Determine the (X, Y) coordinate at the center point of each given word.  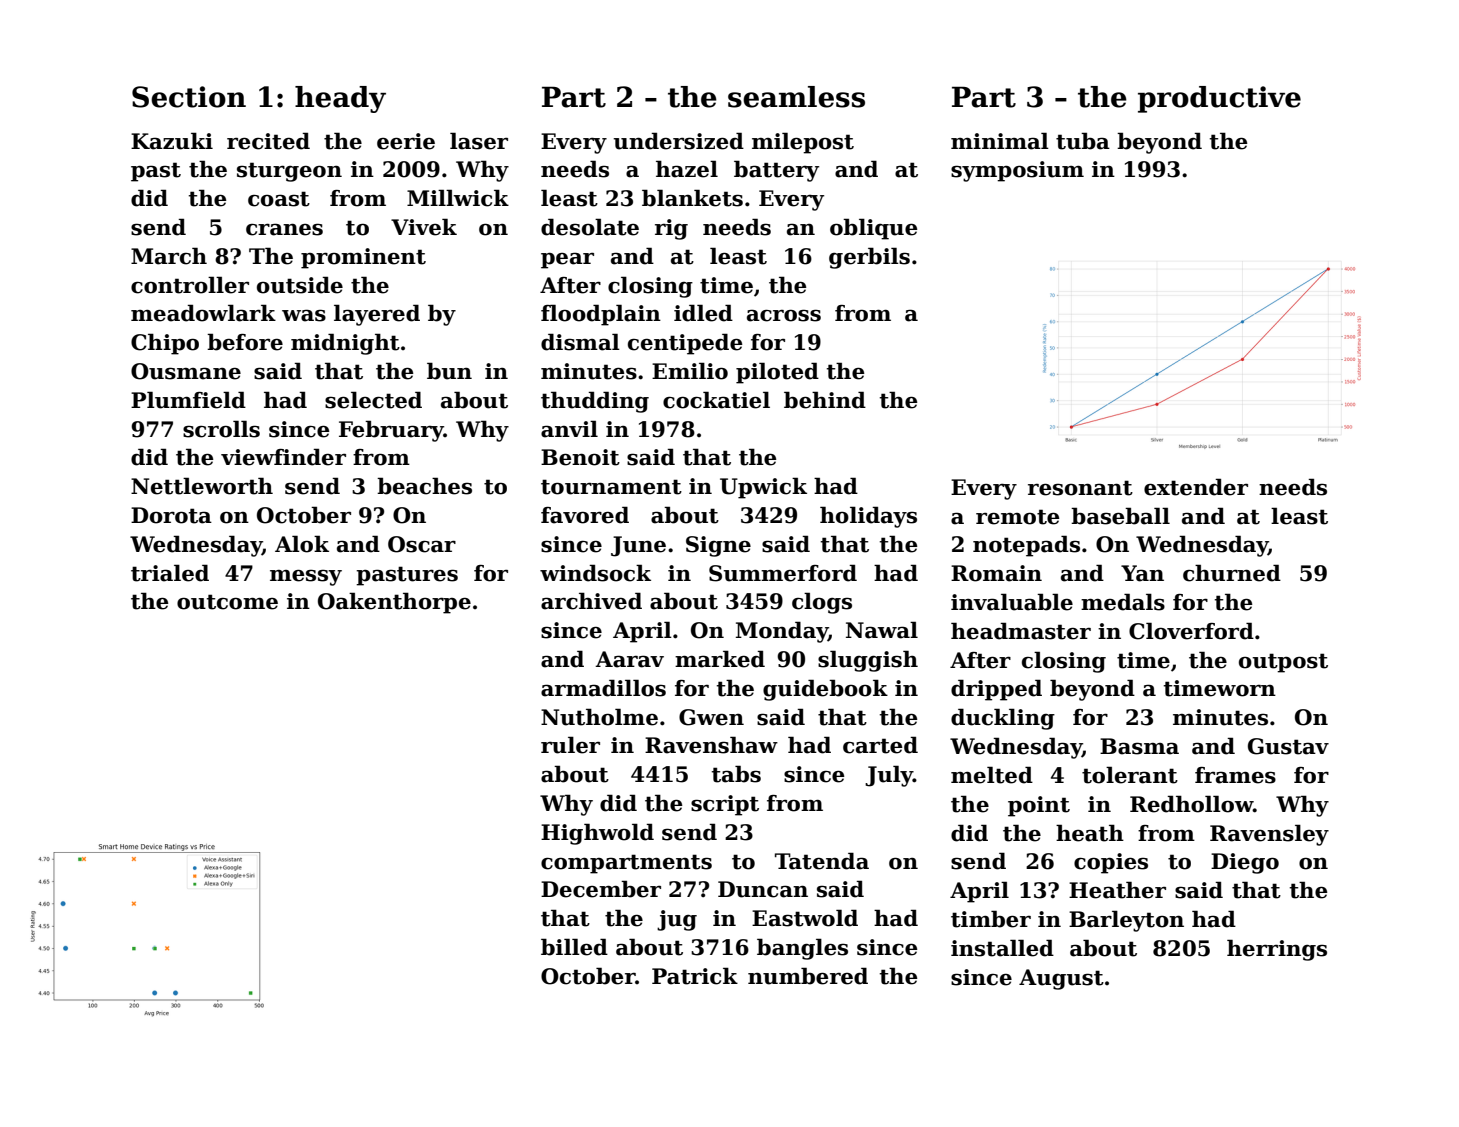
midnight (345, 344)
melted (992, 775)
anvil (569, 429)
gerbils (869, 258)
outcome (227, 602)
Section (189, 97)
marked (720, 659)
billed (574, 947)
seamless (796, 97)
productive (1219, 99)
